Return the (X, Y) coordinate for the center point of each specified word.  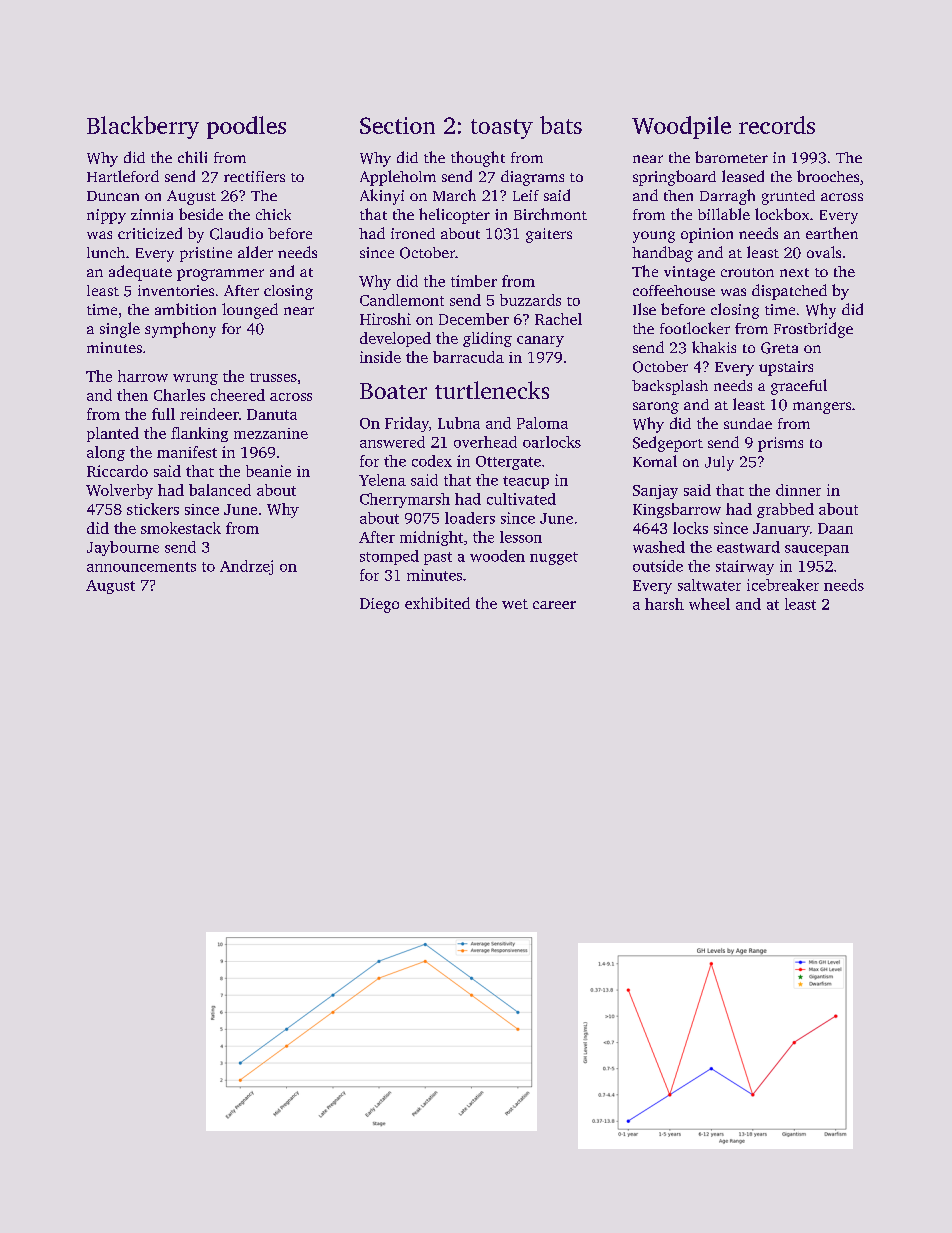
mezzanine (271, 433)
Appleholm (398, 178)
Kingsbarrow (677, 510)
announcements (141, 567)
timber (474, 281)
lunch (106, 252)
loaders (470, 518)
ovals (824, 252)
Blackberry (143, 127)
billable (724, 214)
